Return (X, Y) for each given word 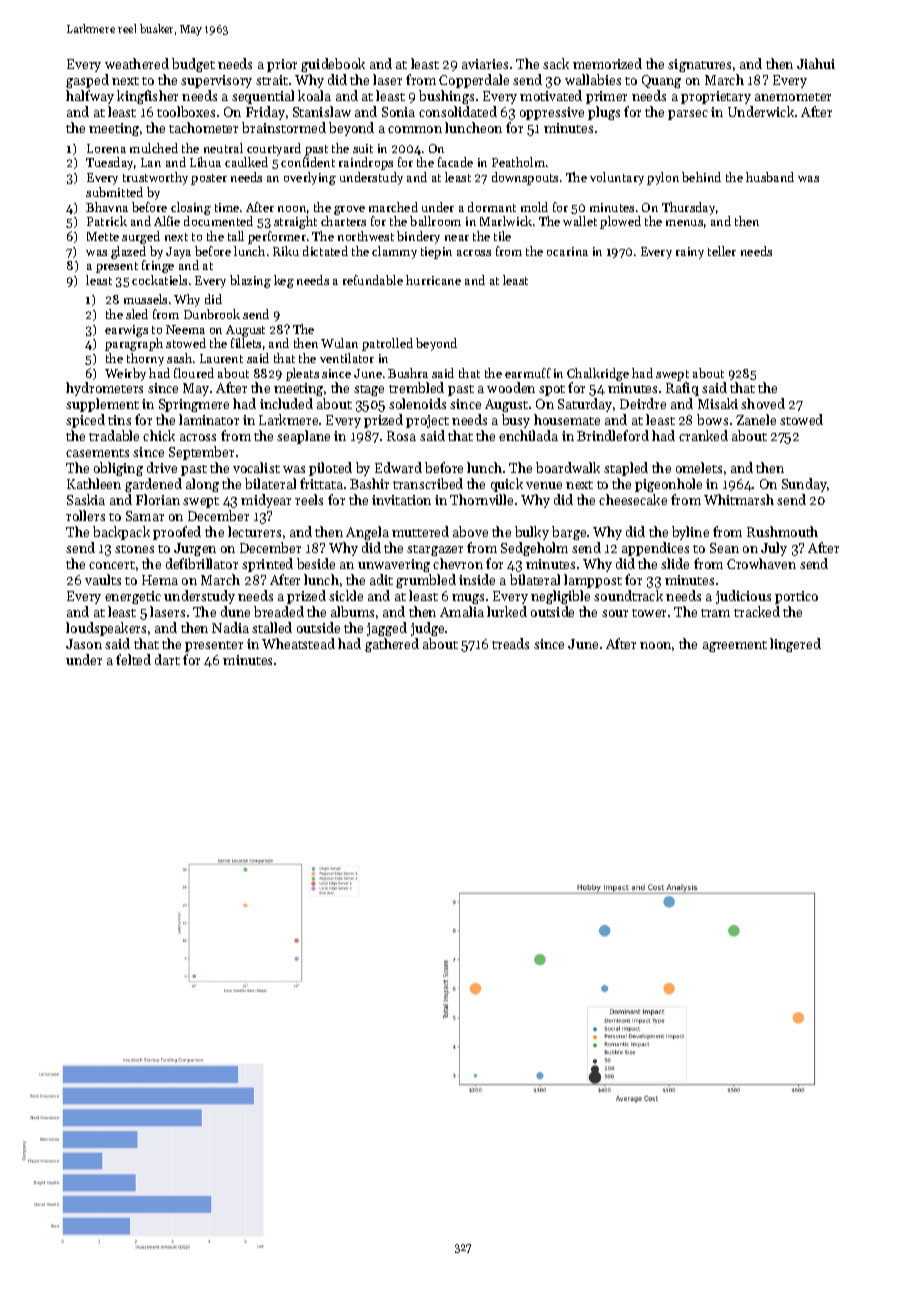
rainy (690, 253)
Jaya (178, 253)
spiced (85, 421)
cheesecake (633, 499)
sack (556, 63)
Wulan (339, 343)
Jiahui (816, 63)
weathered (137, 63)
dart (167, 659)
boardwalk (568, 467)
